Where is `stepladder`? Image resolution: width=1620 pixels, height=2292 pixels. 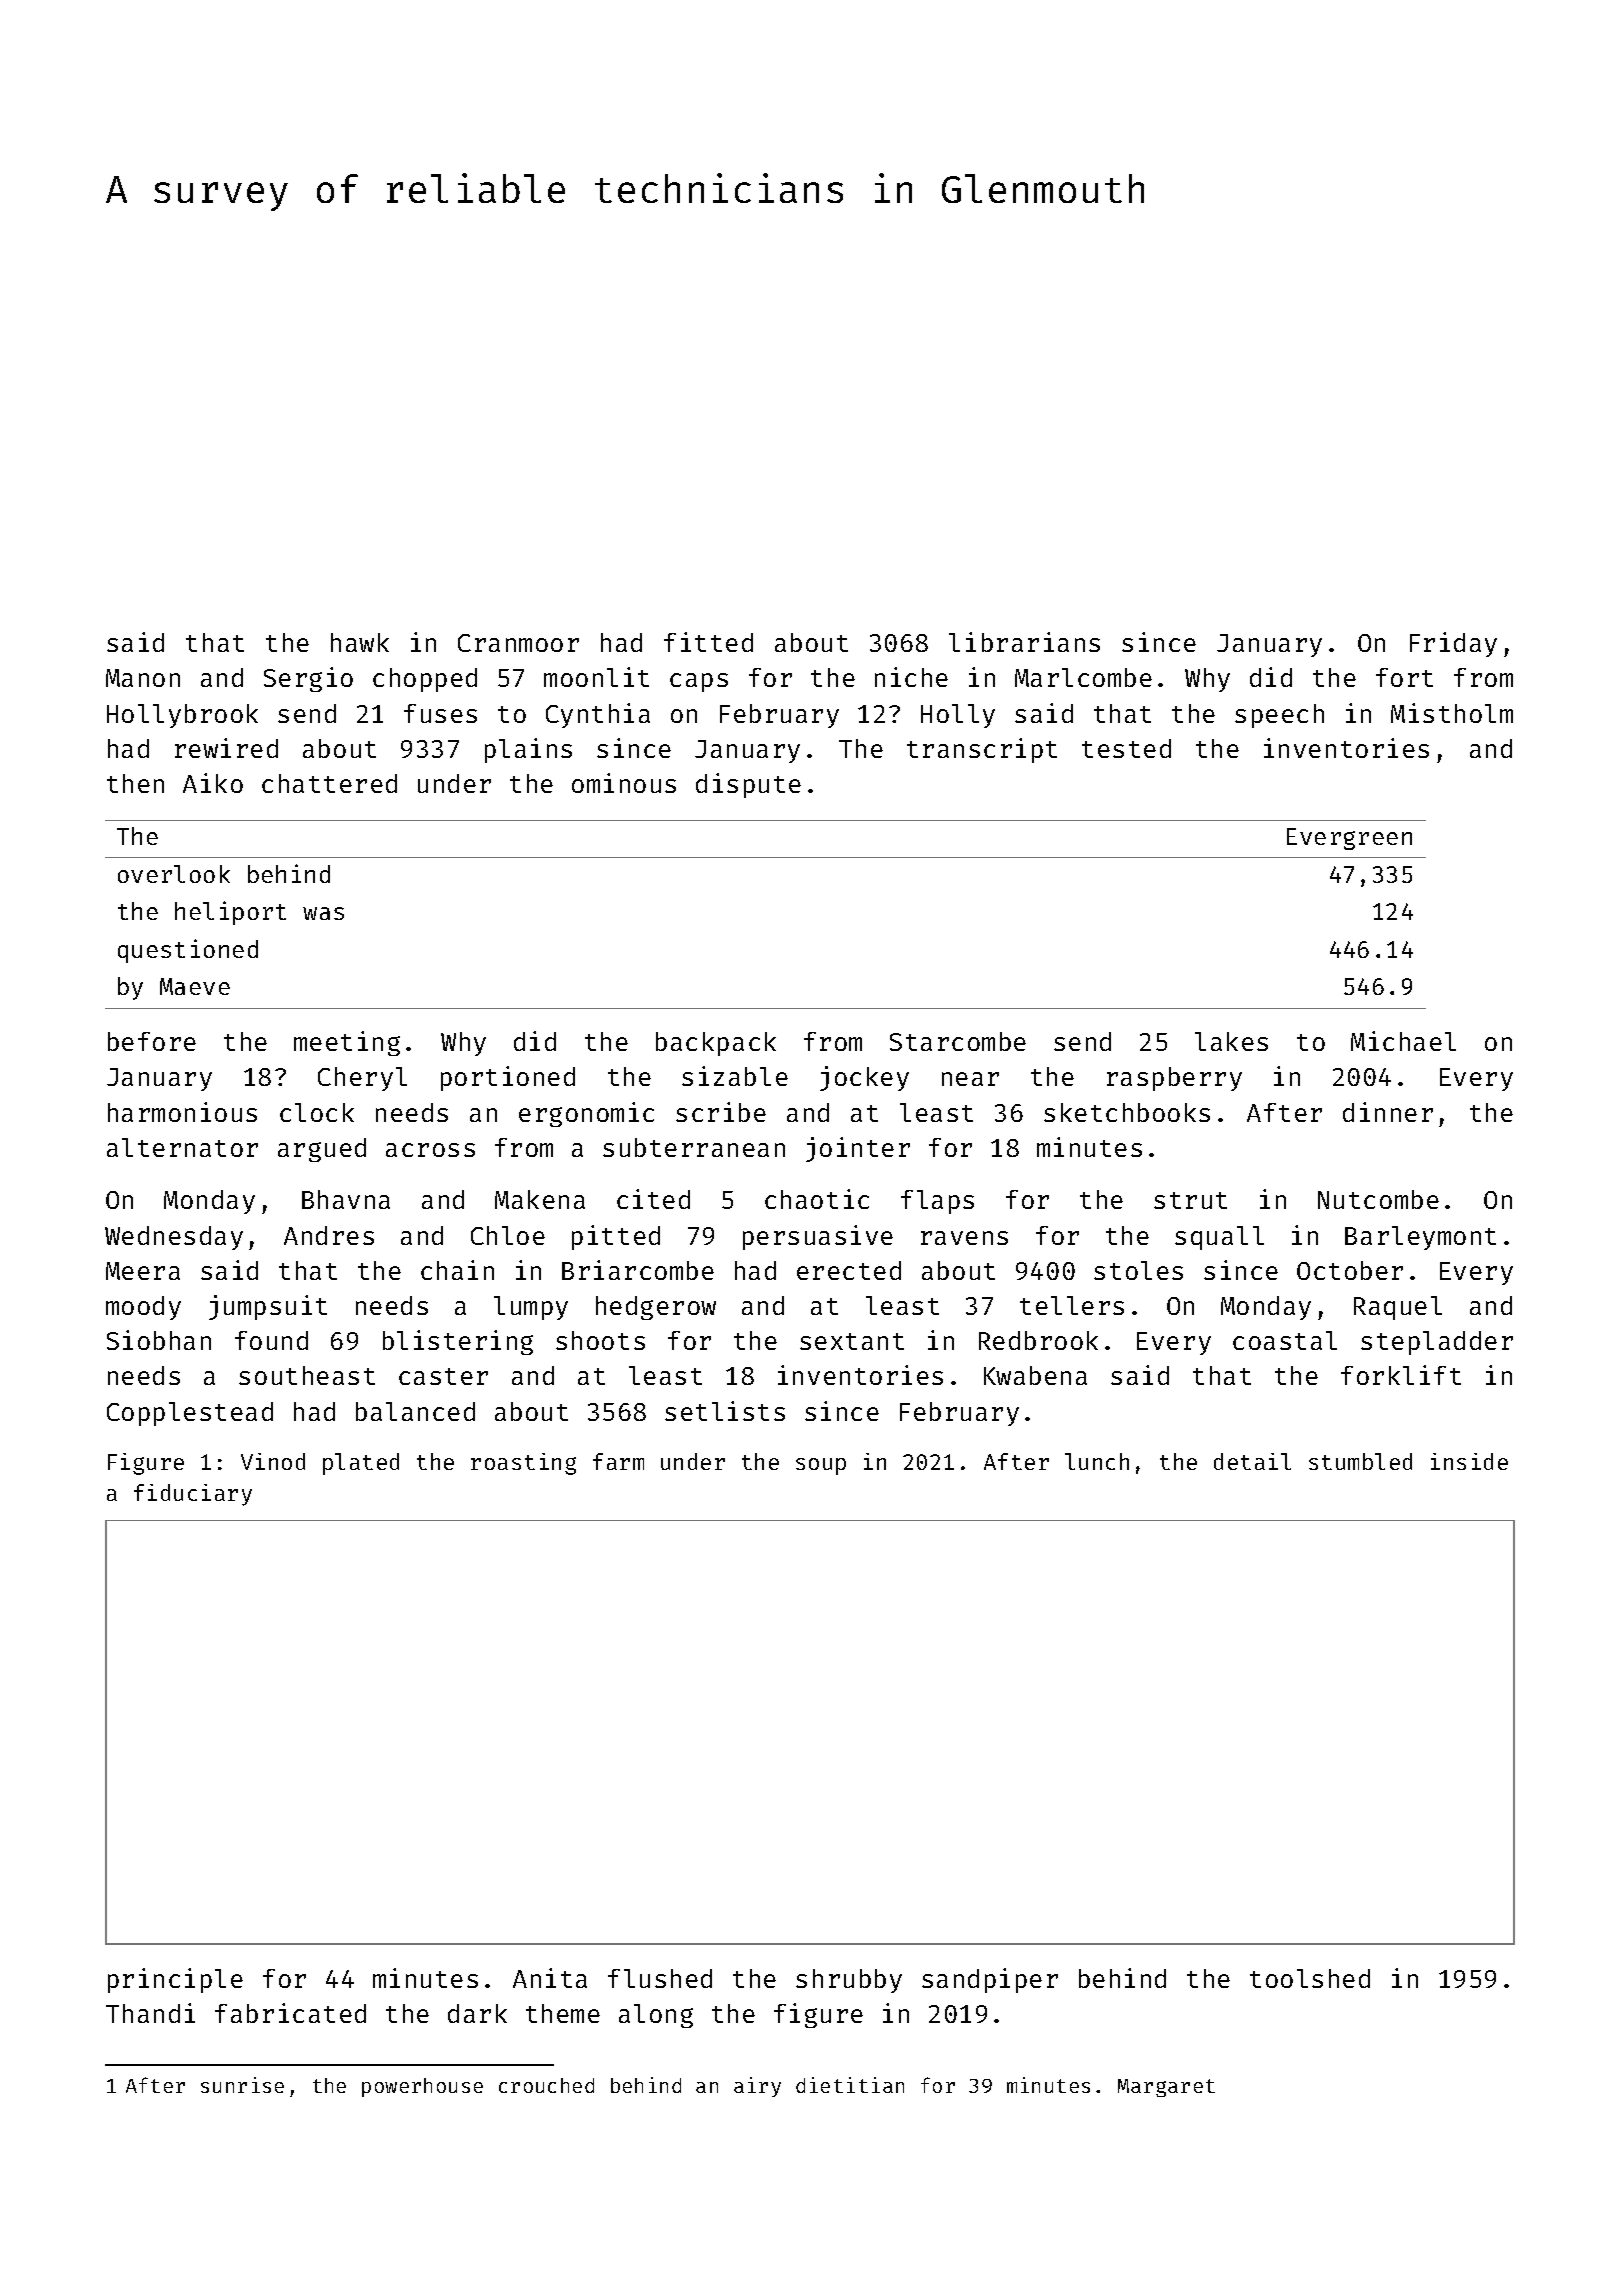 stepladder is located at coordinates (1437, 1343).
